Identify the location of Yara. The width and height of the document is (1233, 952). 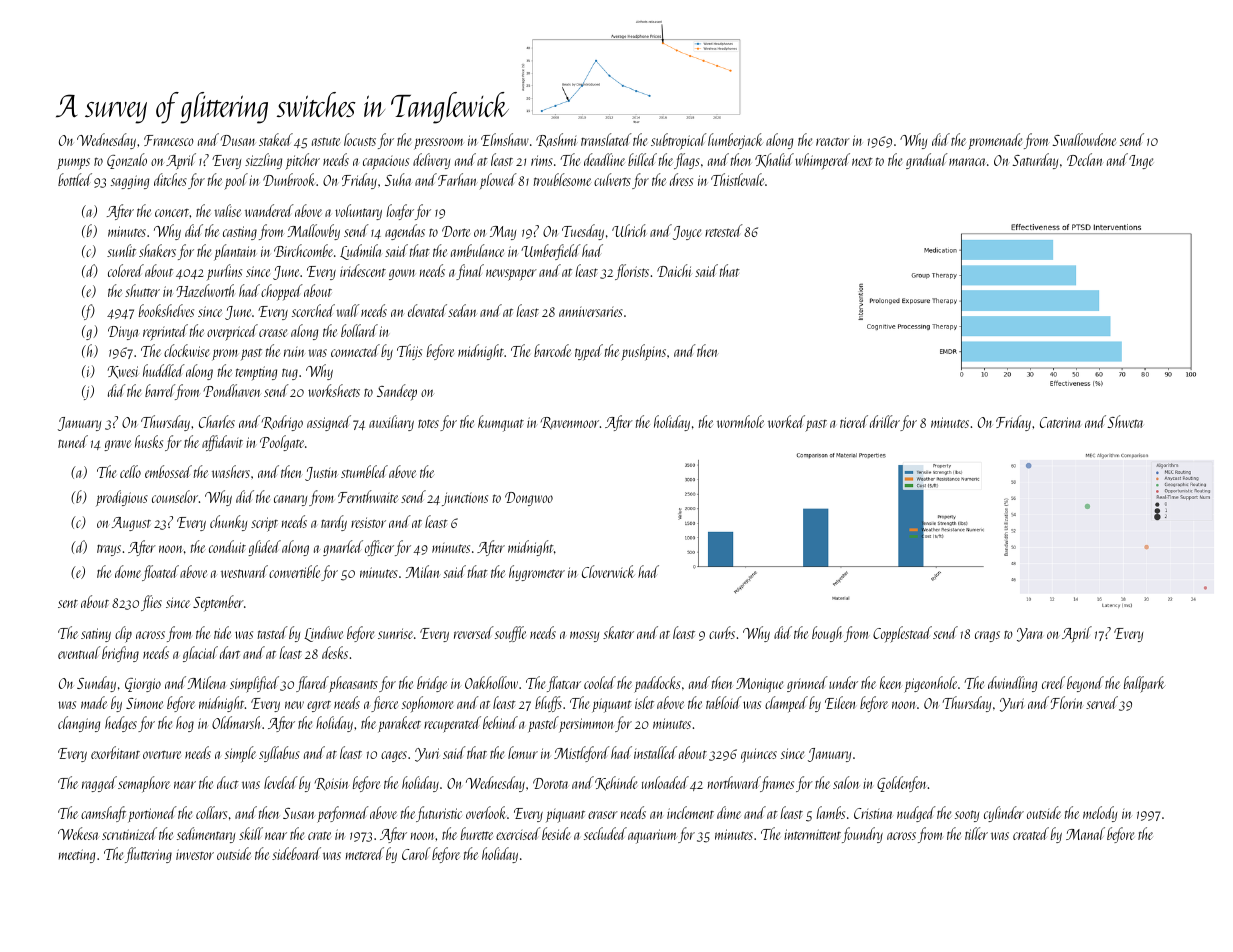
(1030, 635).
